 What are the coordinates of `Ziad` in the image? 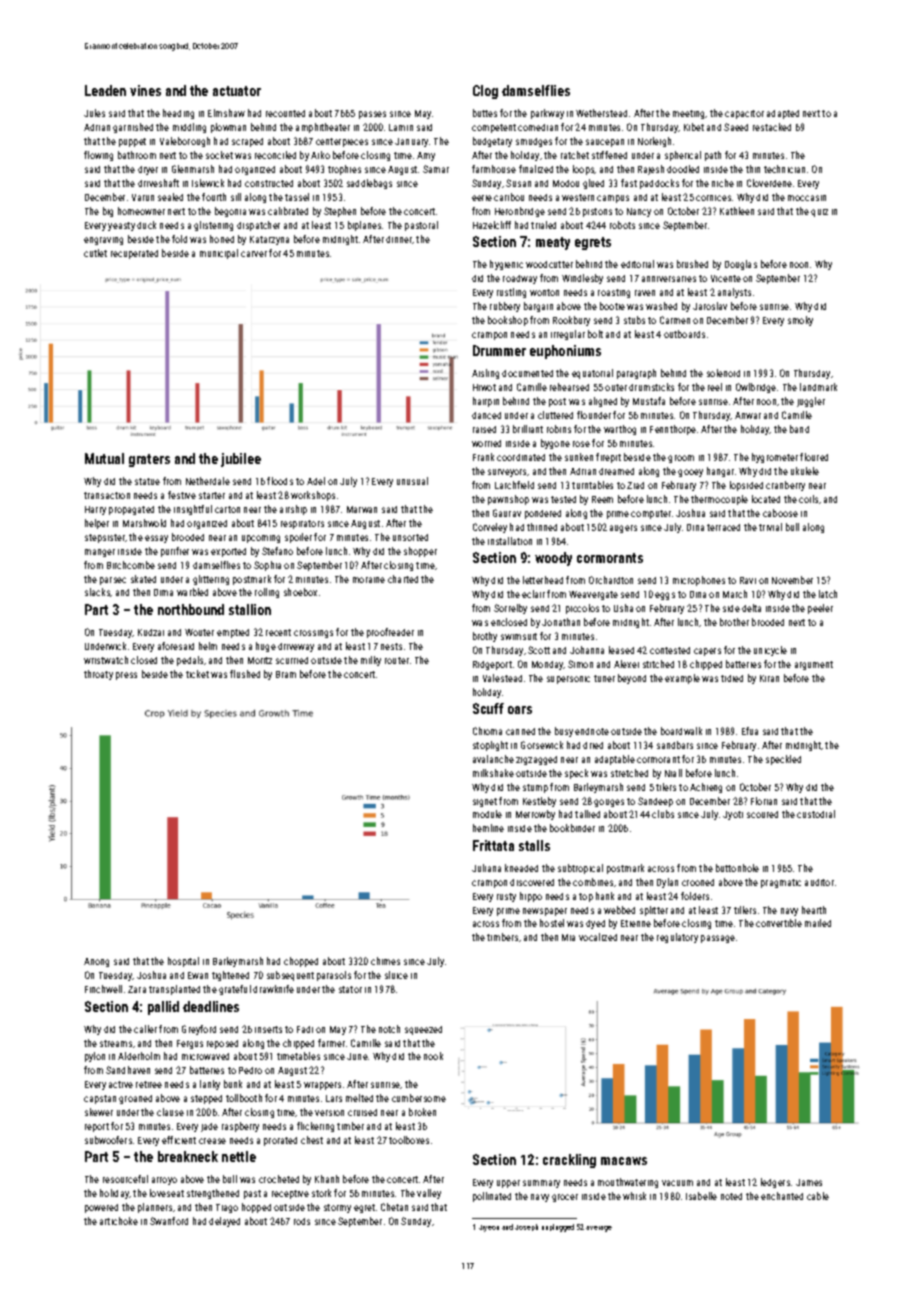 It's located at (635, 485).
